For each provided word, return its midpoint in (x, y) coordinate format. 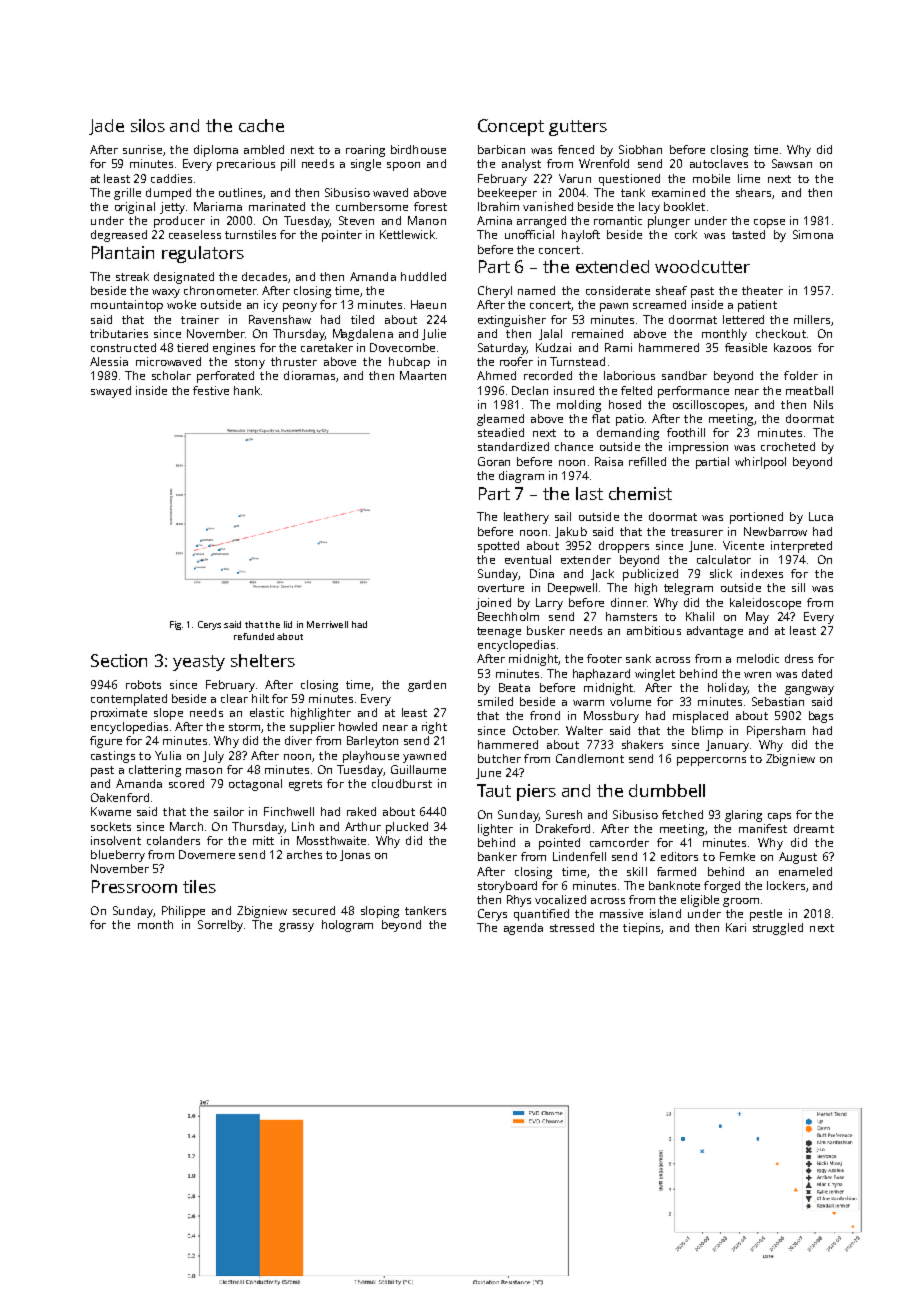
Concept (511, 127)
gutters (578, 128)
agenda (523, 929)
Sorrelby (220, 926)
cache (261, 125)
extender (586, 559)
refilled (647, 461)
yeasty (199, 663)
